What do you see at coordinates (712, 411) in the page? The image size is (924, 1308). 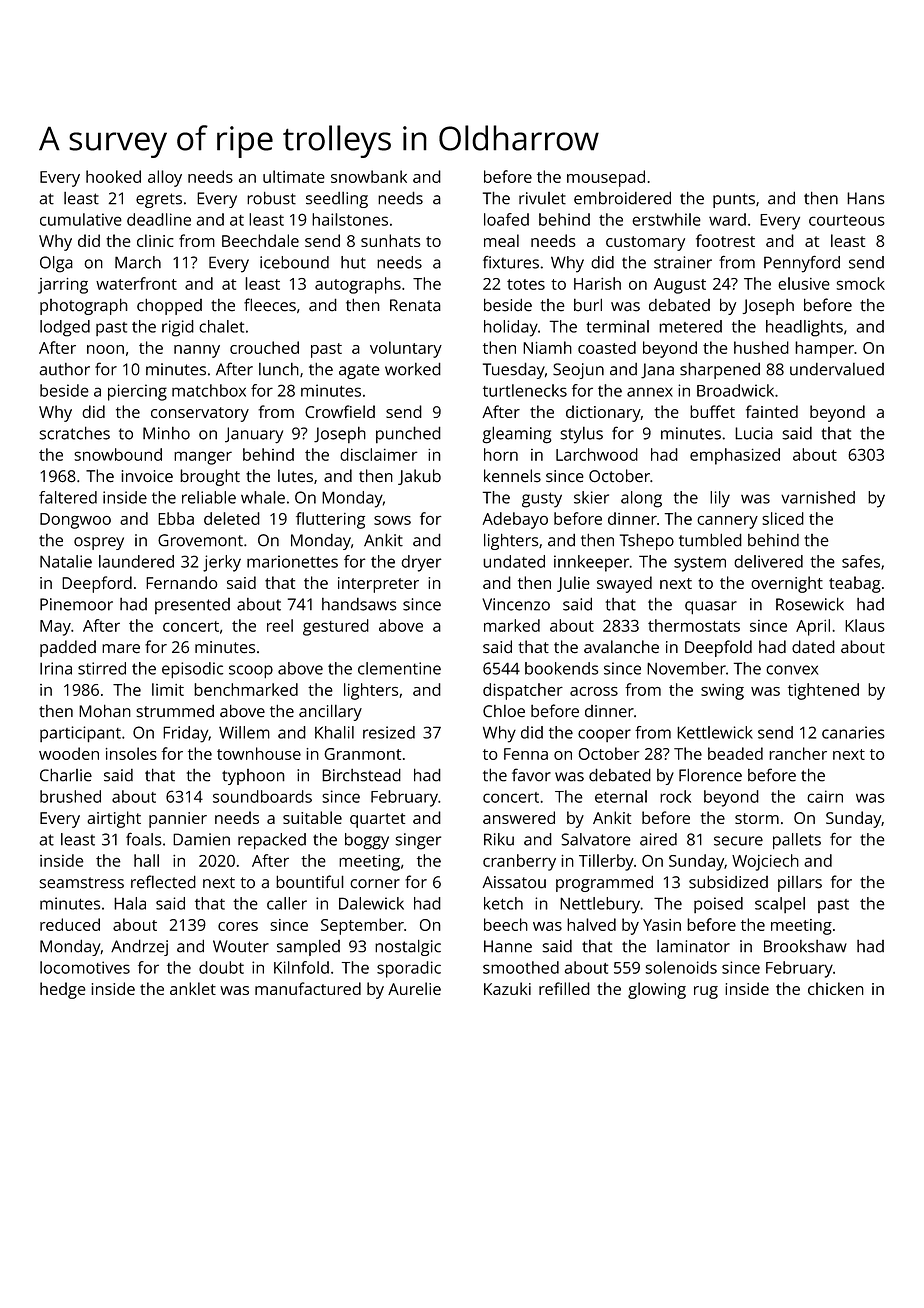 I see `buffet` at bounding box center [712, 411].
